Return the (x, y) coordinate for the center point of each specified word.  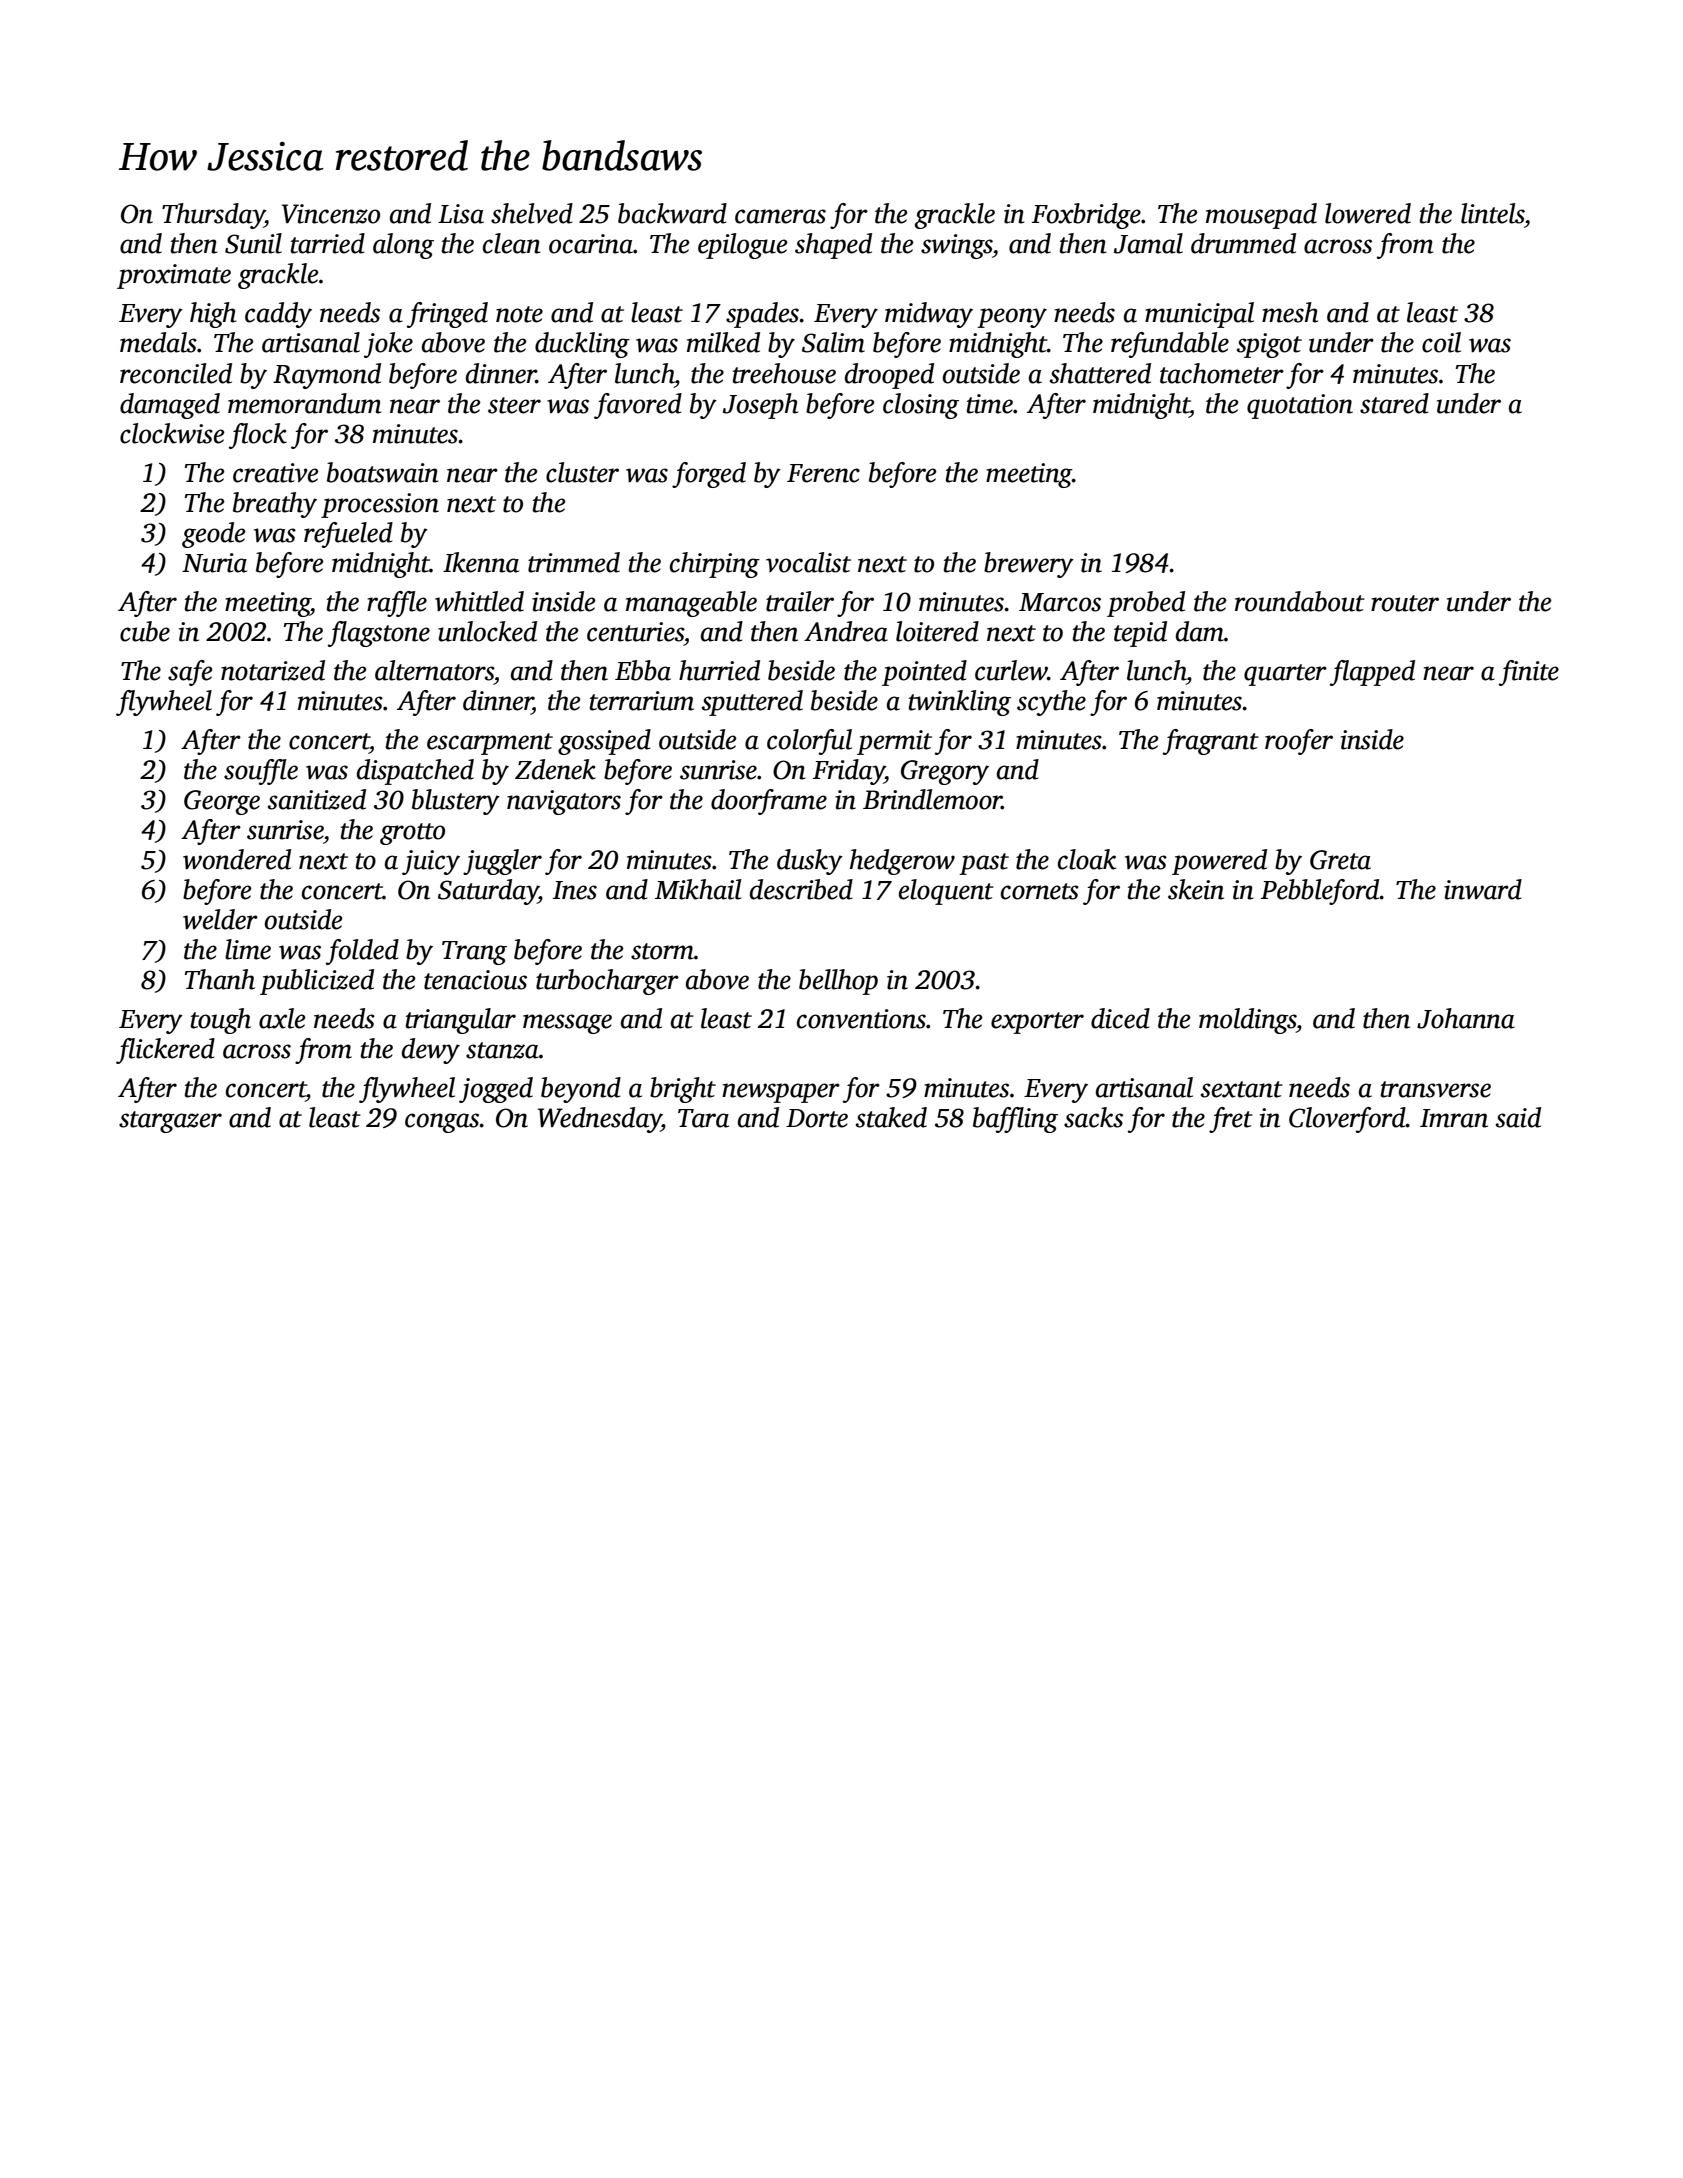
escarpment (490, 744)
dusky (810, 862)
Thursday (213, 216)
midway (929, 315)
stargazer (170, 1122)
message (567, 1024)
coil (1441, 342)
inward (1483, 889)
